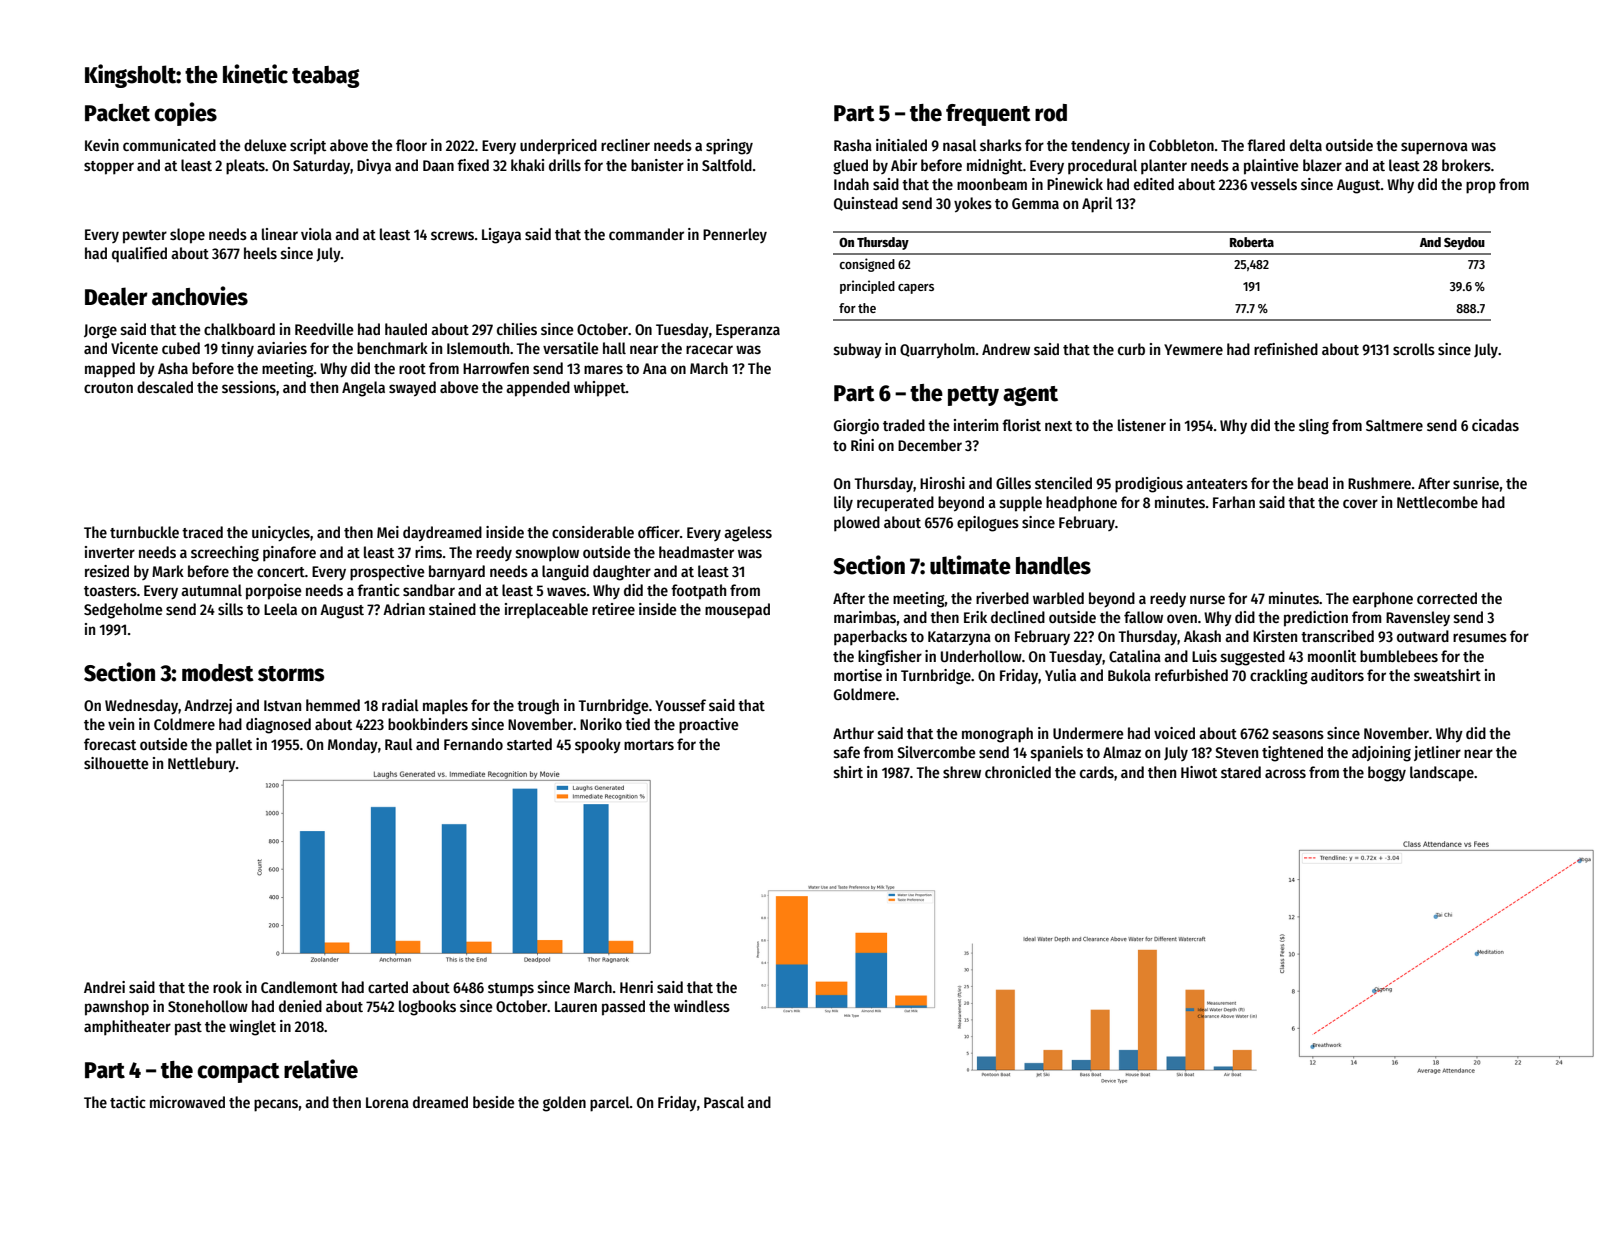 The image size is (1617, 1250). I want to click on Raul, so click(399, 744).
